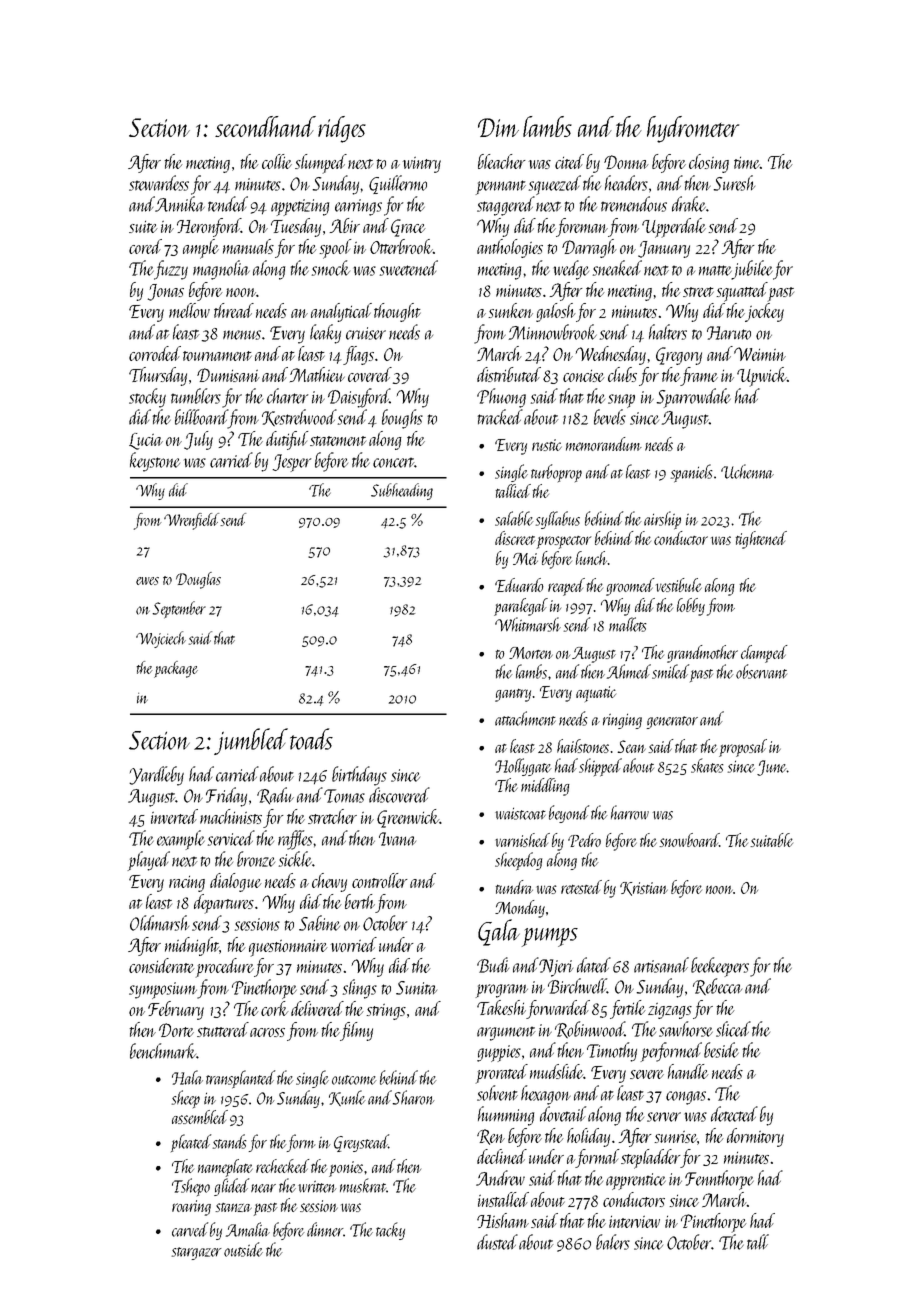 Image resolution: width=924 pixels, height=1314 pixels. Describe the element at coordinates (176, 1030) in the page. I see `Dorte` at that location.
